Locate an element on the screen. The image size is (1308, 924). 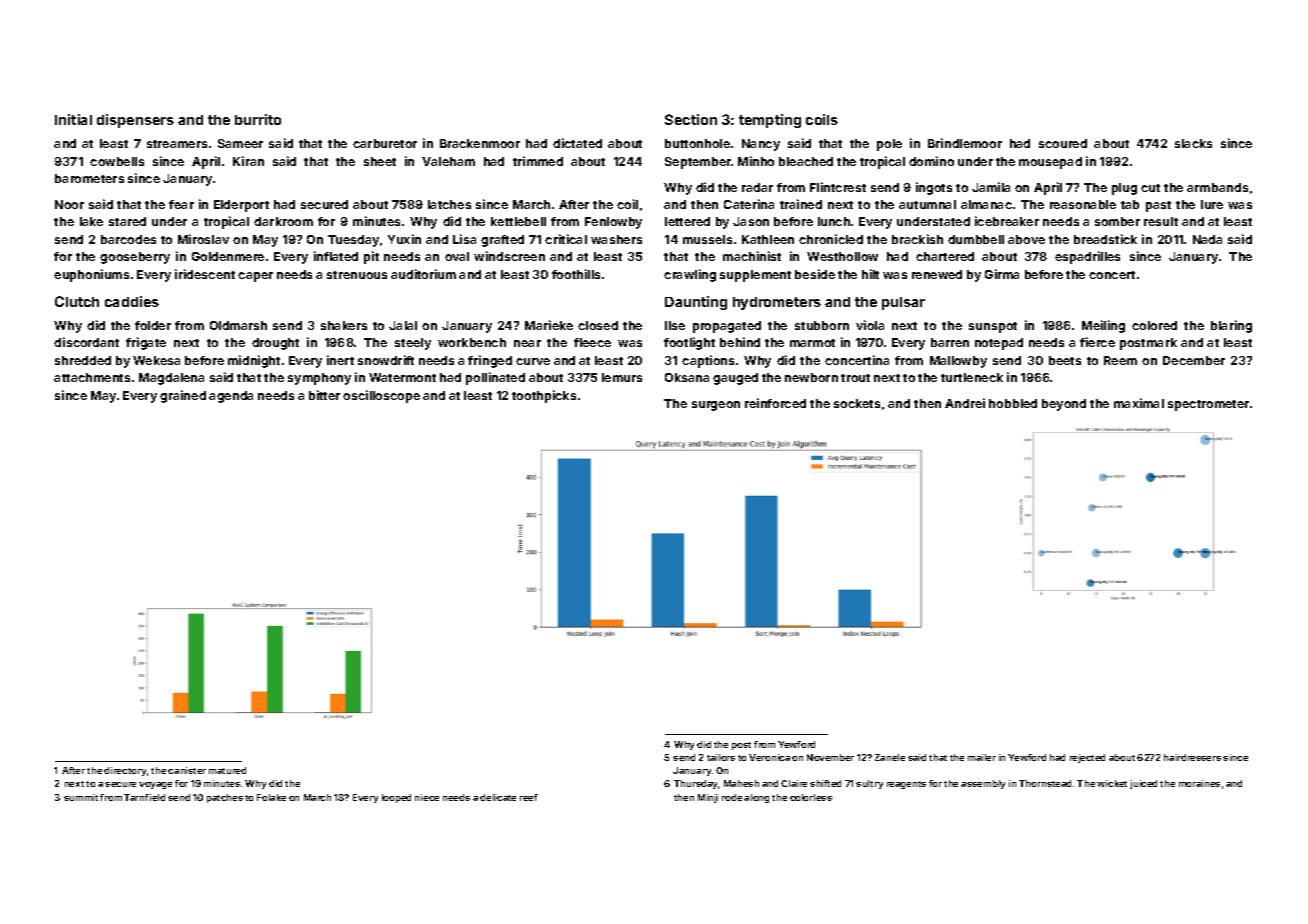
maximal is located at coordinates (1139, 403).
